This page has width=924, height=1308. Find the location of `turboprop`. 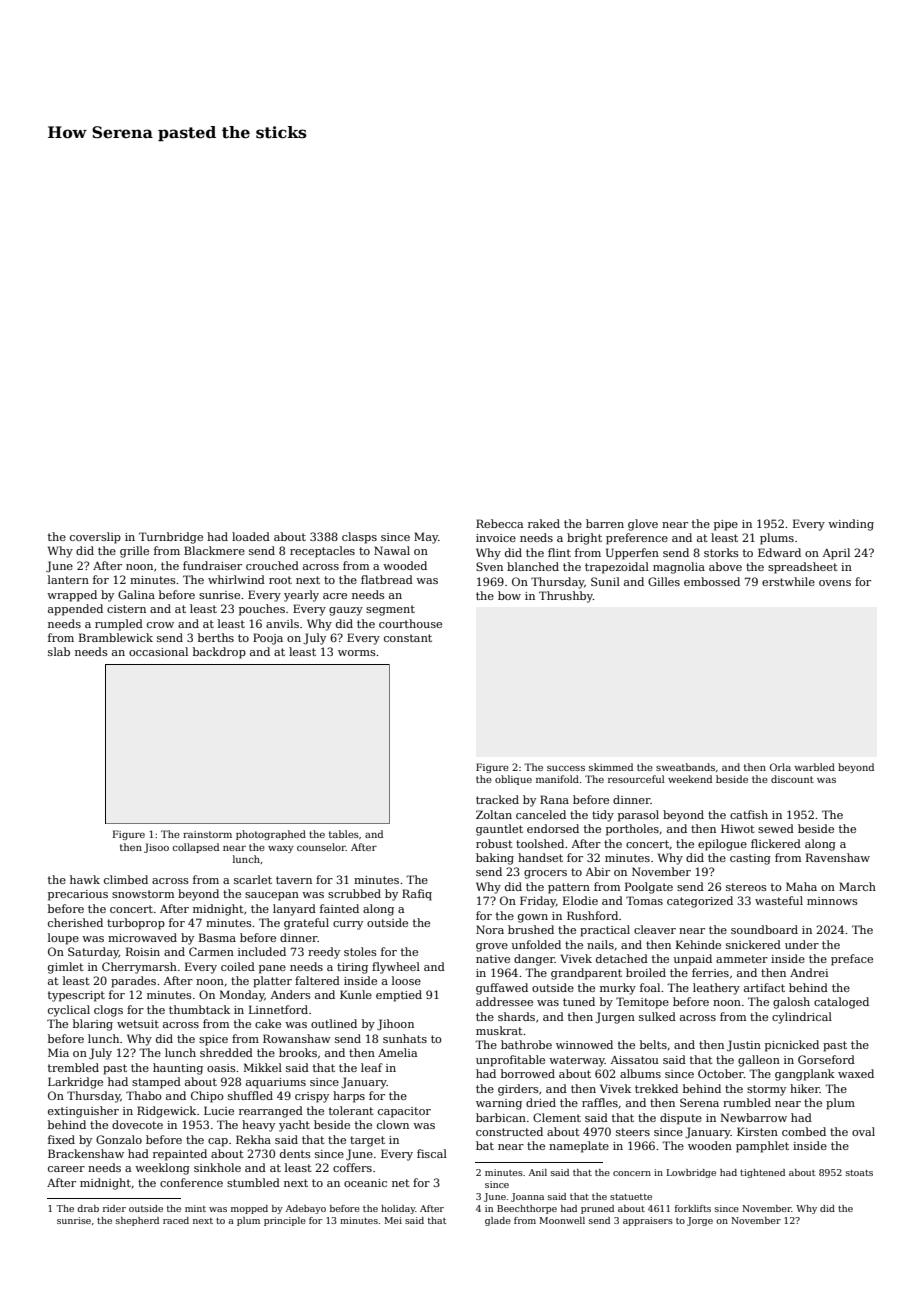

turboprop is located at coordinates (136, 924).
